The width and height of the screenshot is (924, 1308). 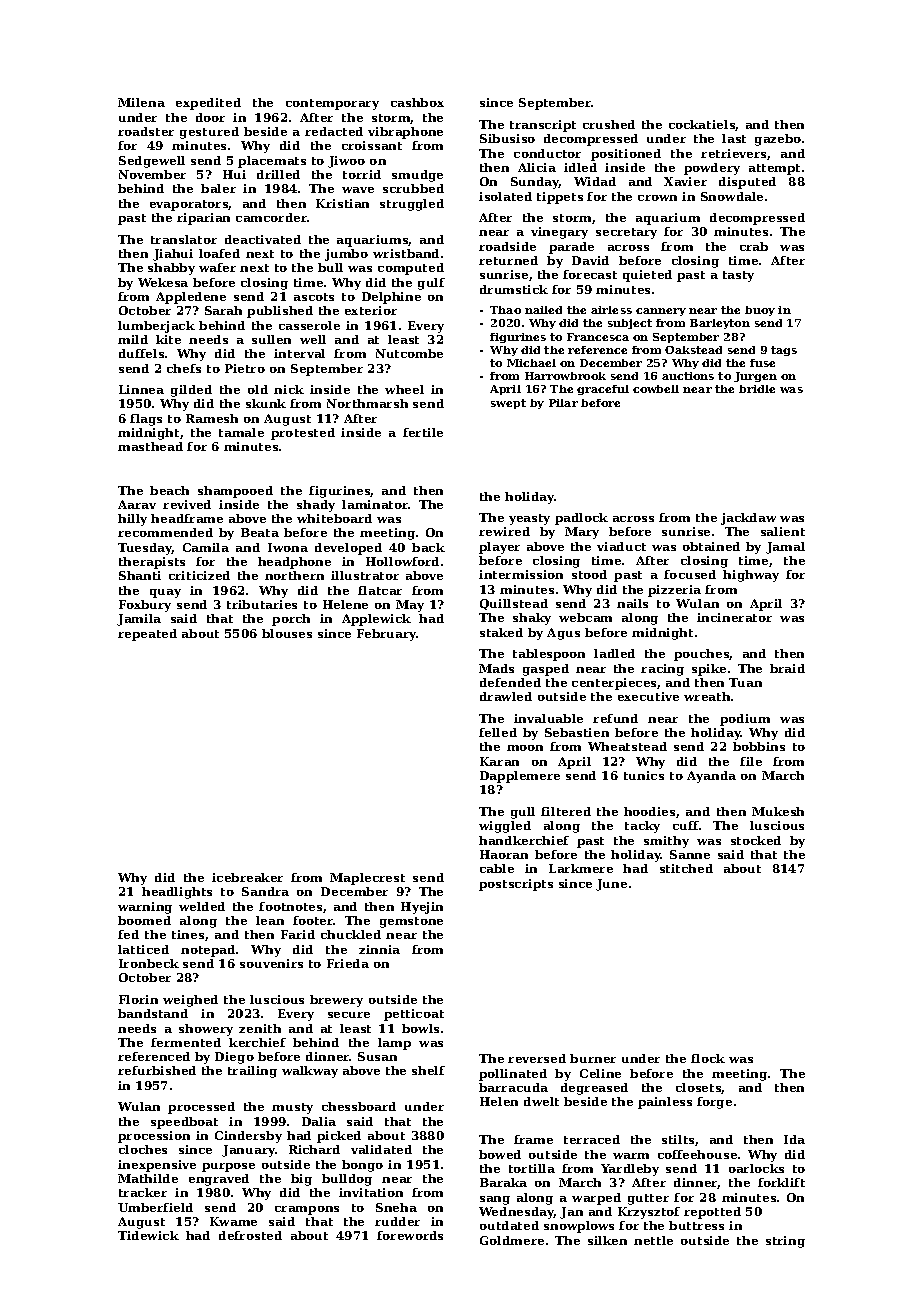 I want to click on cashbox, so click(x=417, y=102).
